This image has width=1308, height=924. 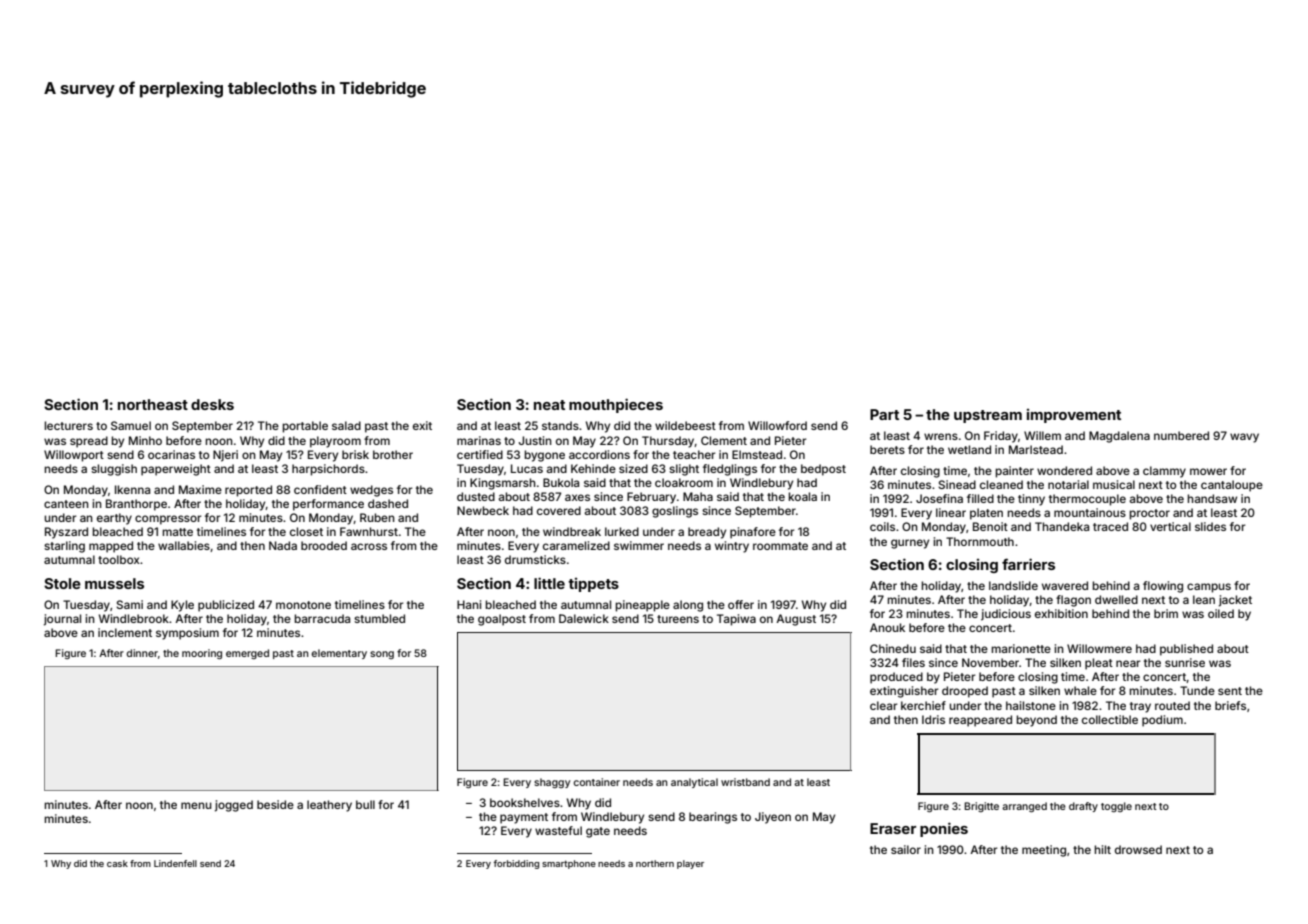 What do you see at coordinates (882, 526) in the image?
I see `coils` at bounding box center [882, 526].
